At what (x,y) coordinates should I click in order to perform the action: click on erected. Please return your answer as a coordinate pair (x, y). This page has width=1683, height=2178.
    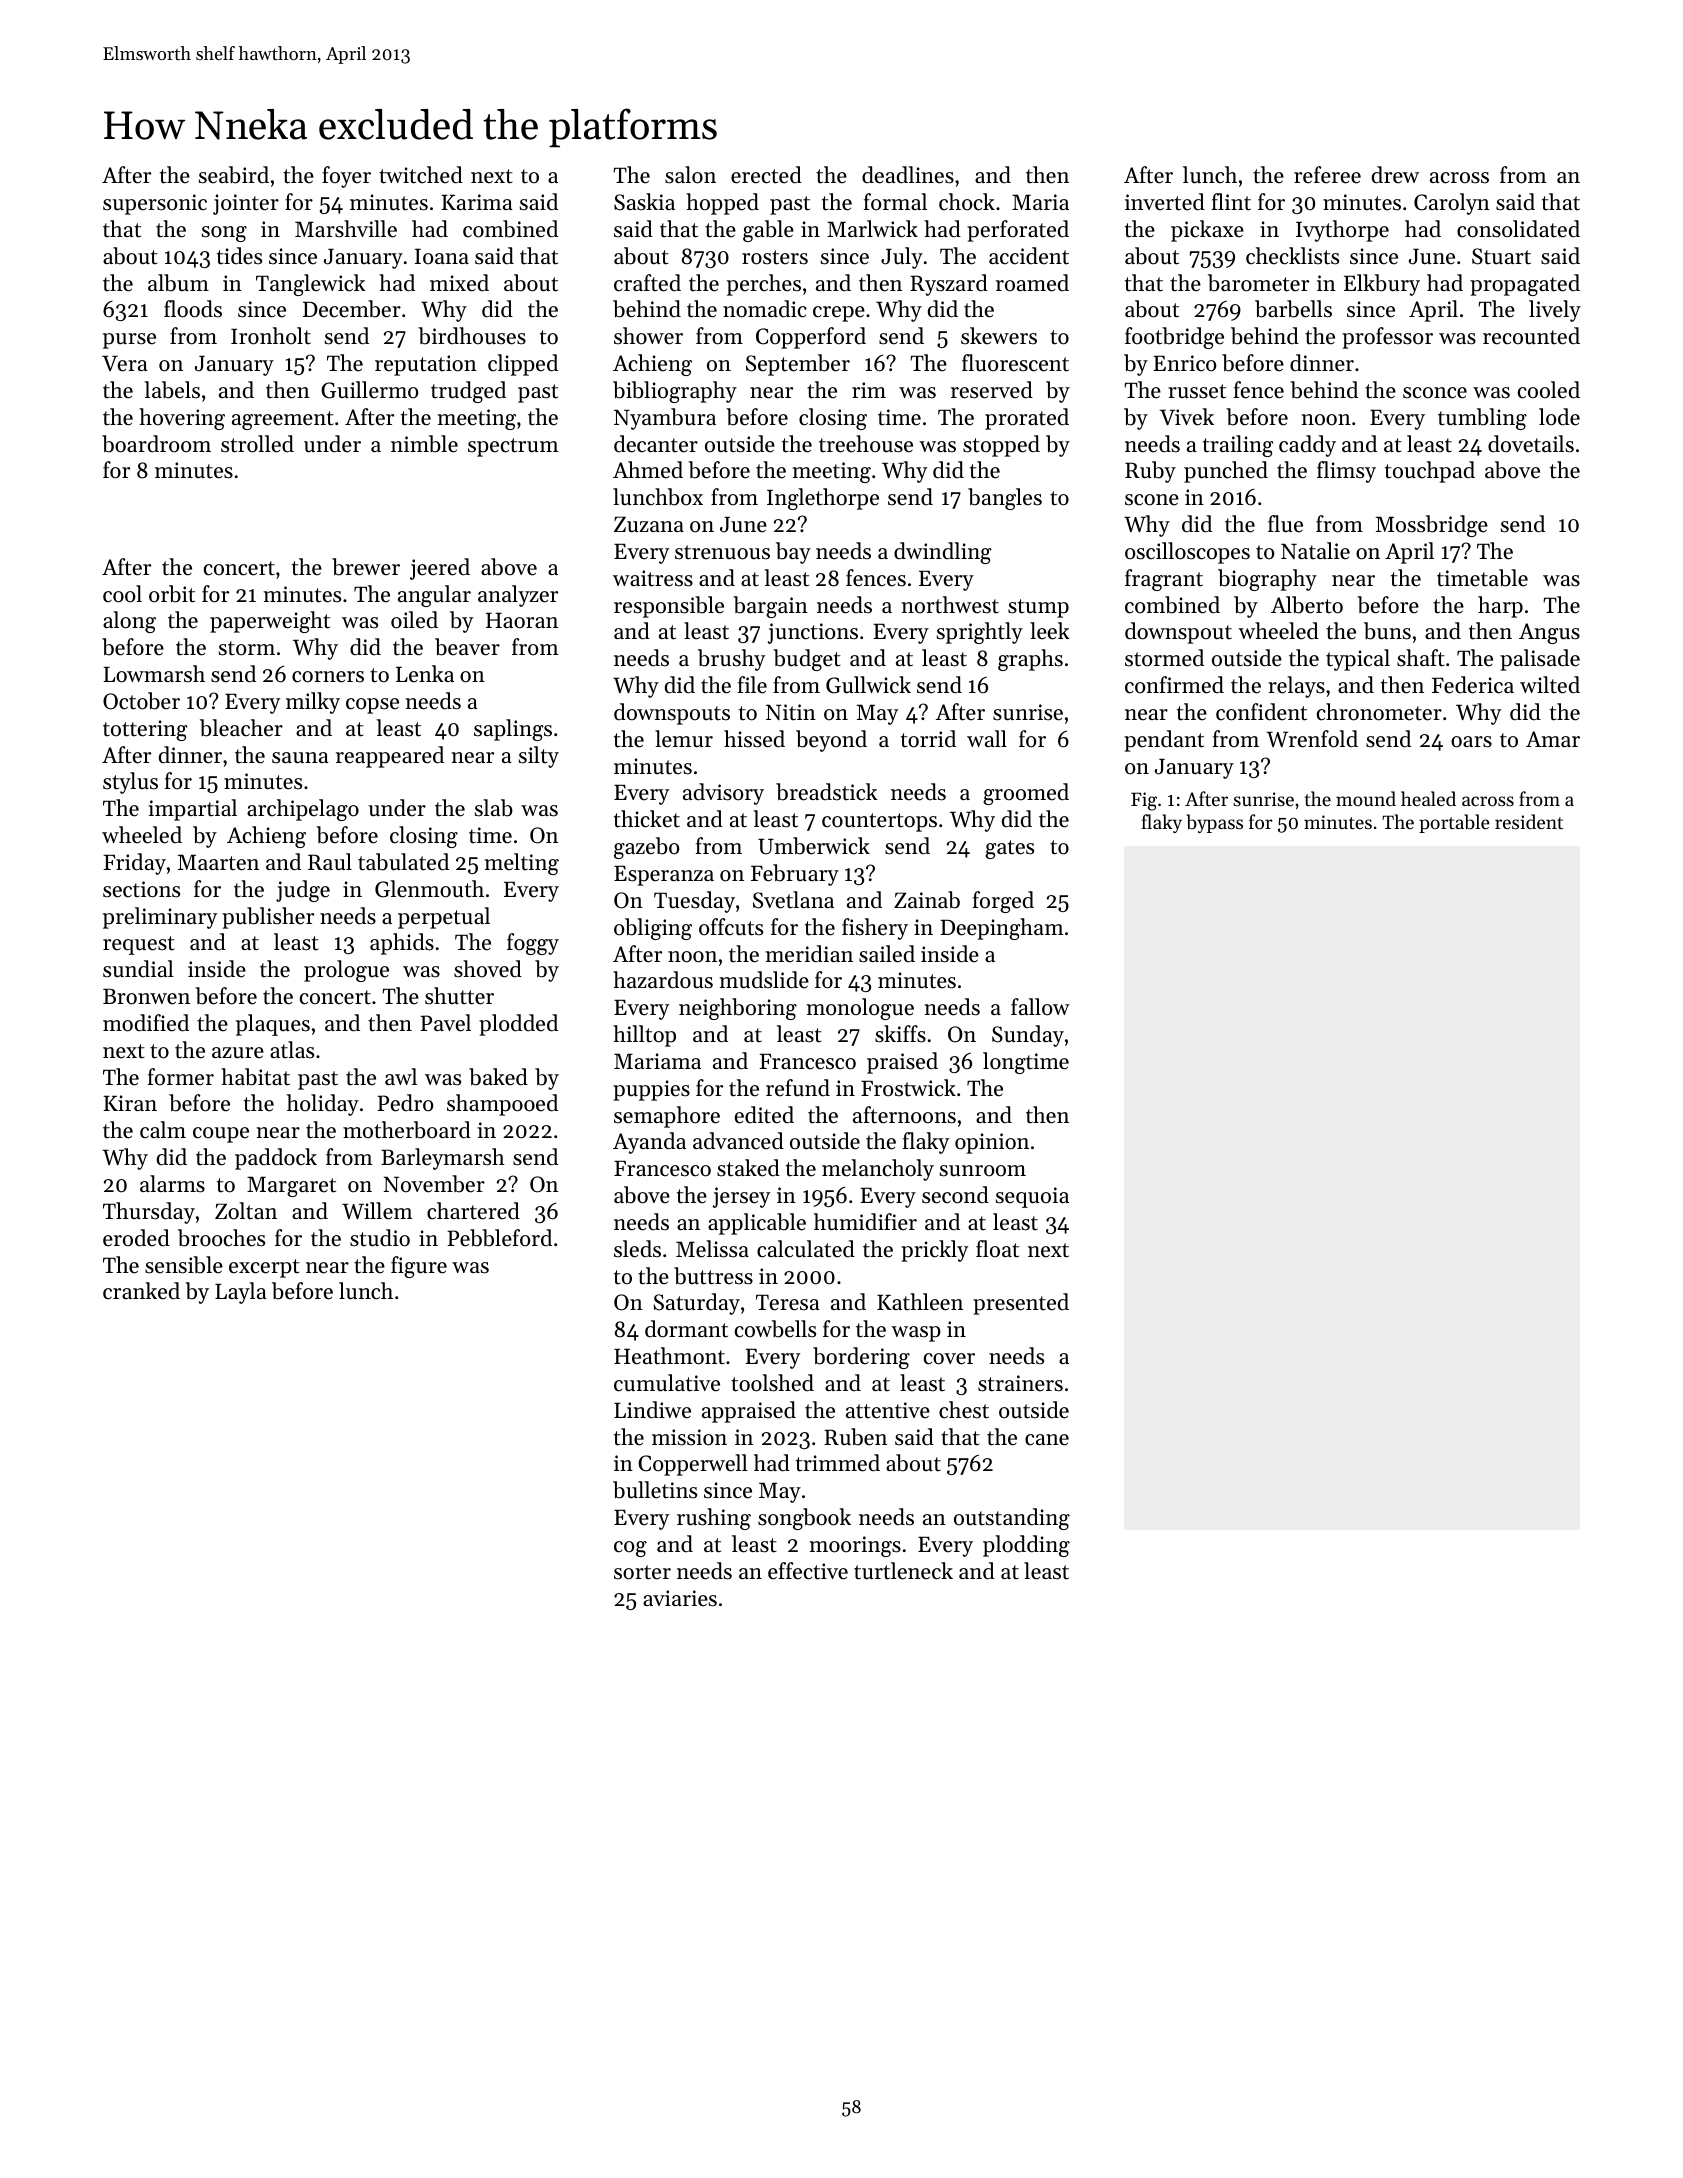
    Looking at the image, I should click on (766, 175).
